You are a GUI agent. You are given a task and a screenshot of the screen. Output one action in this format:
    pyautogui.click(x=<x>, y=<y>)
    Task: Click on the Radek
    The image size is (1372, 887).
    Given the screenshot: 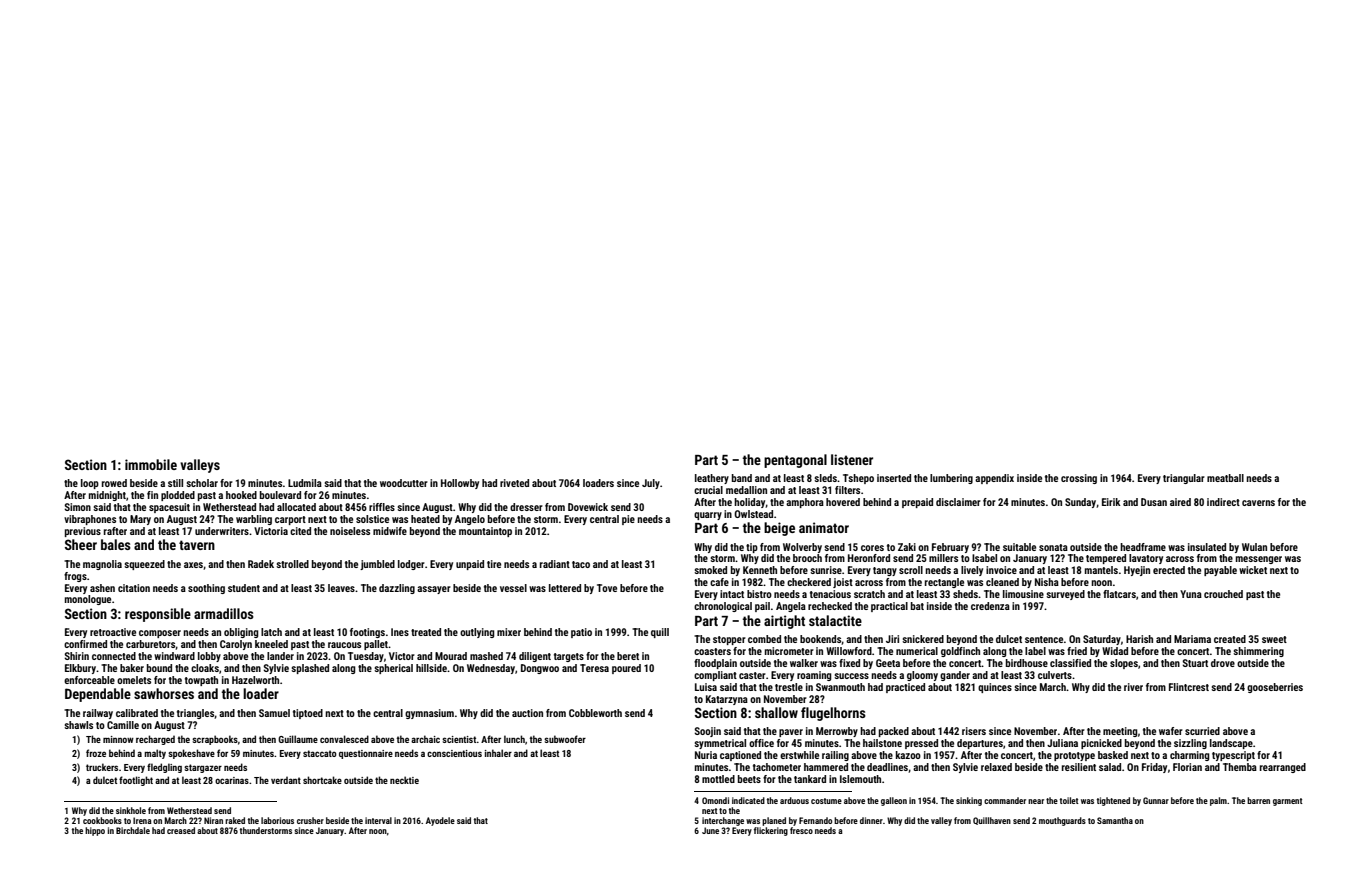 What is the action you would take?
    pyautogui.click(x=261, y=564)
